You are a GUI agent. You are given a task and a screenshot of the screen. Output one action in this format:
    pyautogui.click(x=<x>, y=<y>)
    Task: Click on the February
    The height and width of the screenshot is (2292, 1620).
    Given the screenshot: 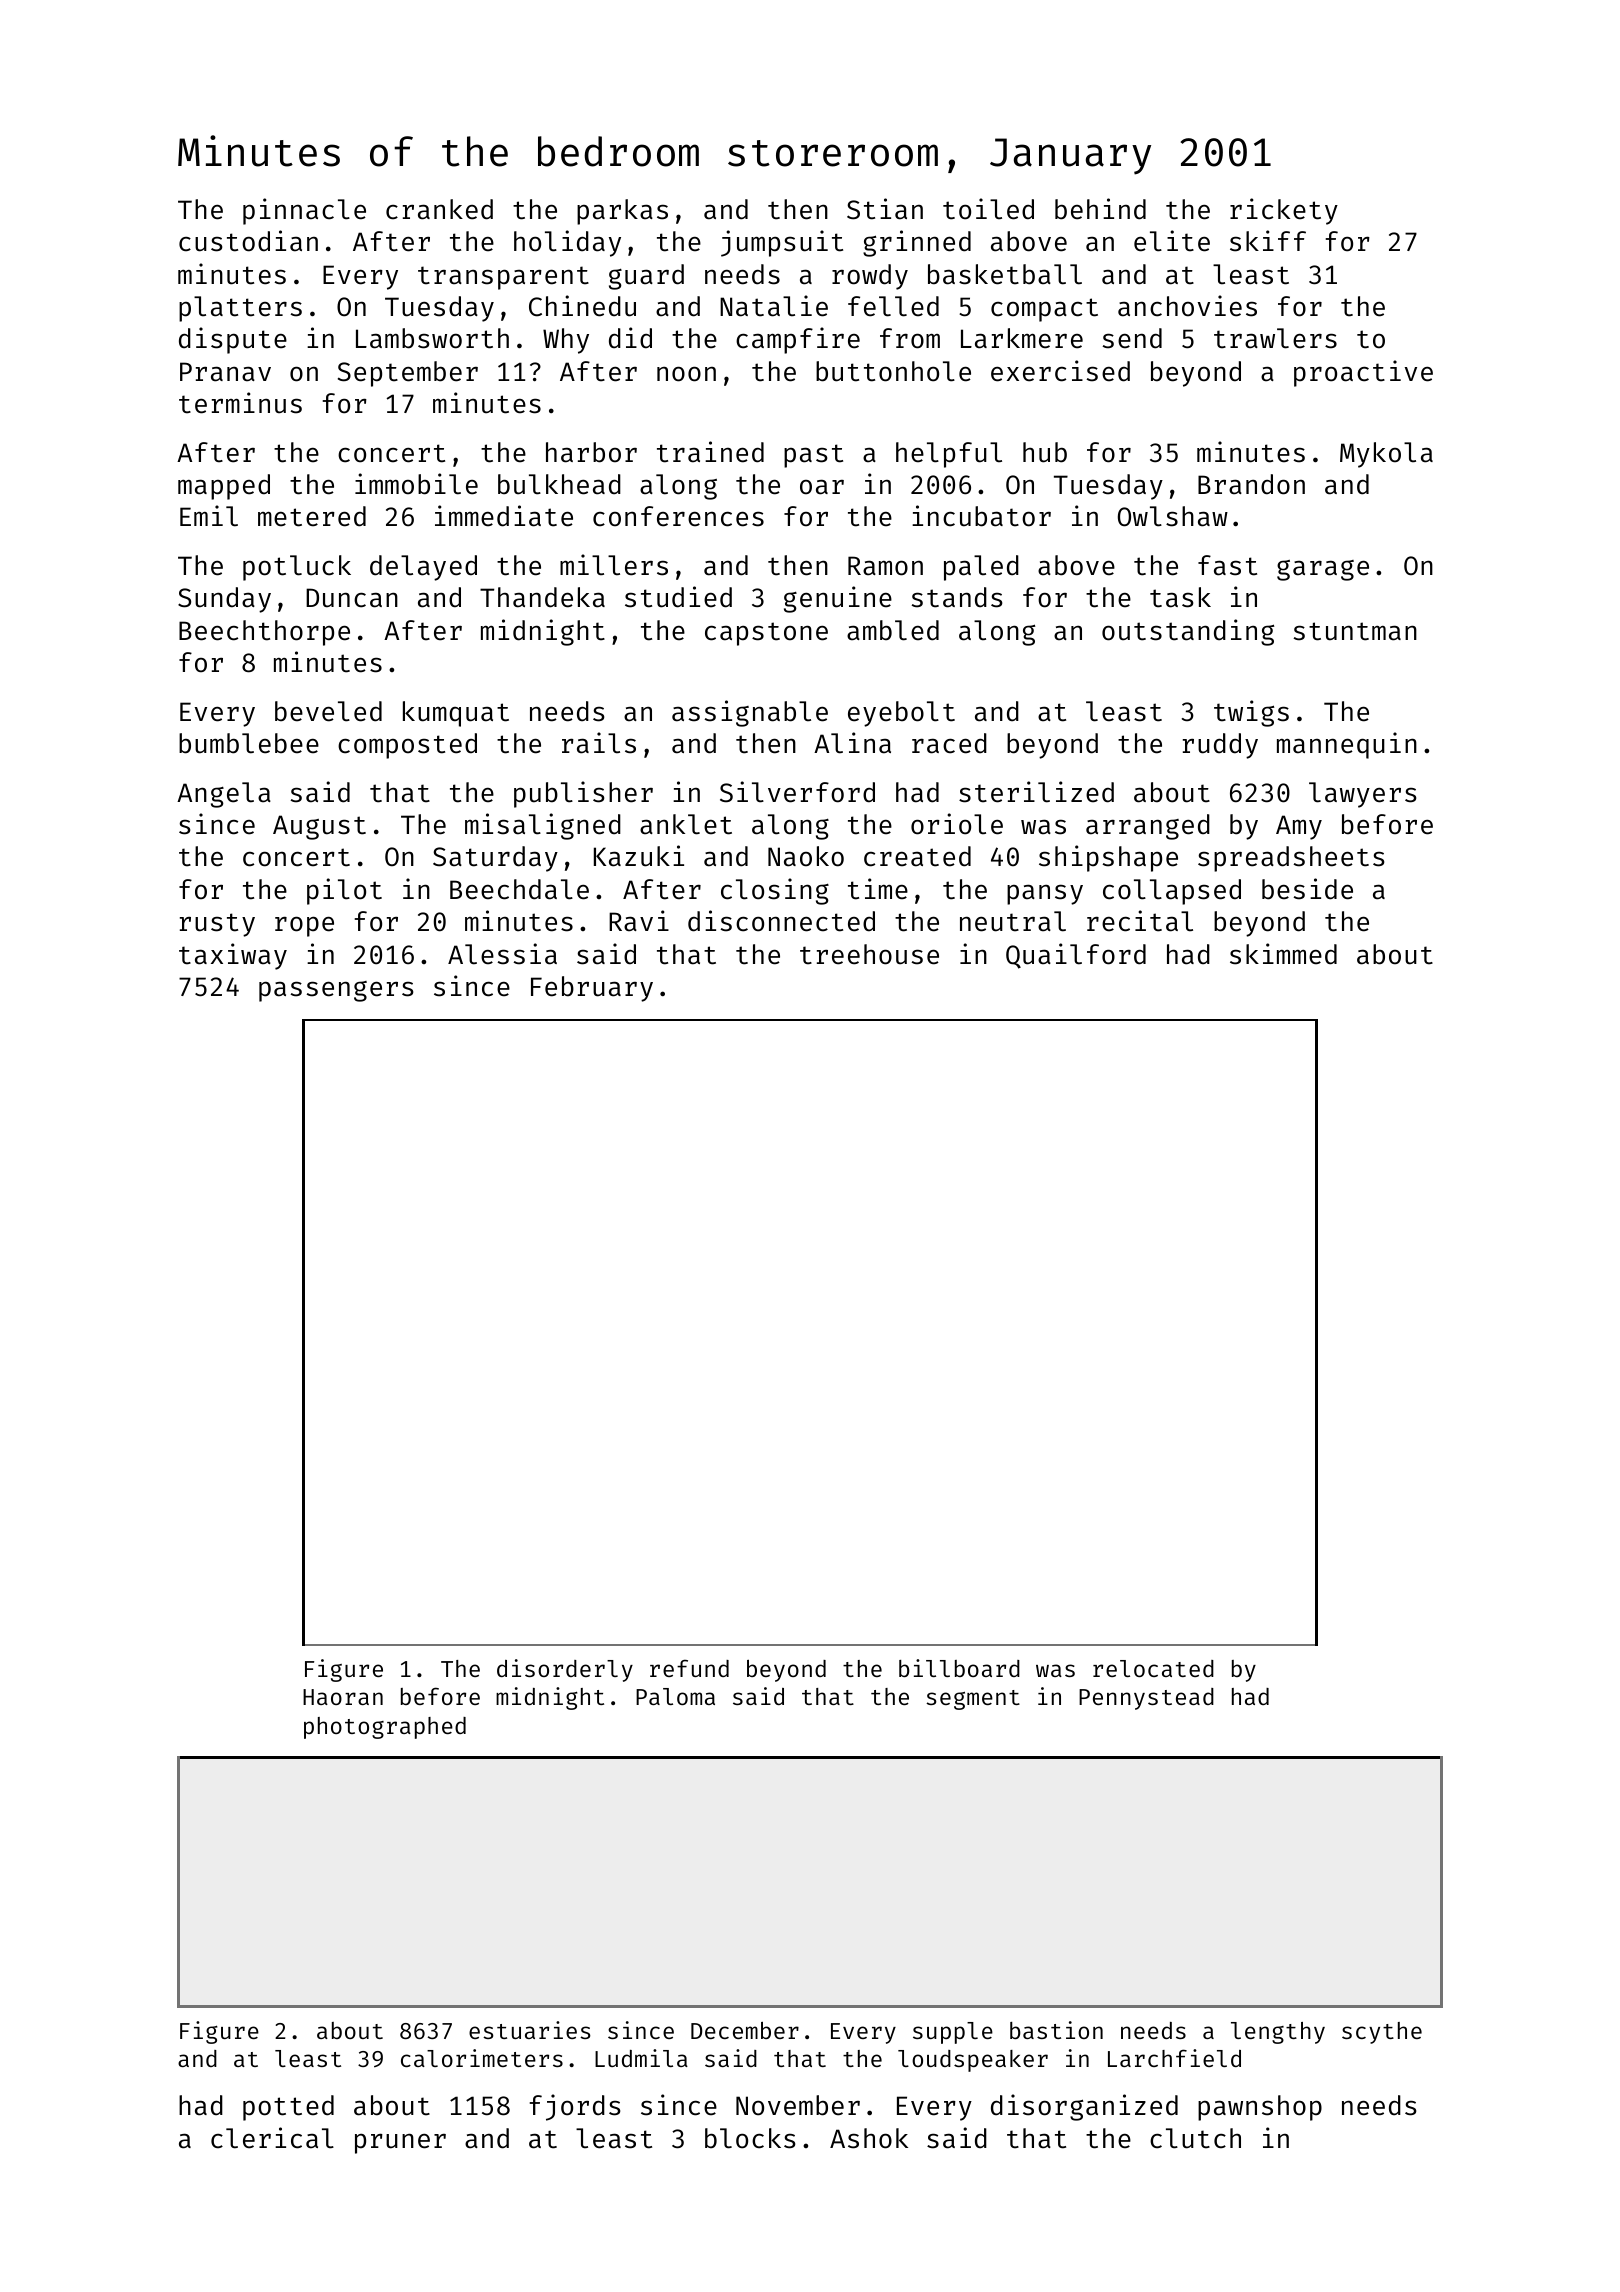 What is the action you would take?
    pyautogui.click(x=592, y=989)
